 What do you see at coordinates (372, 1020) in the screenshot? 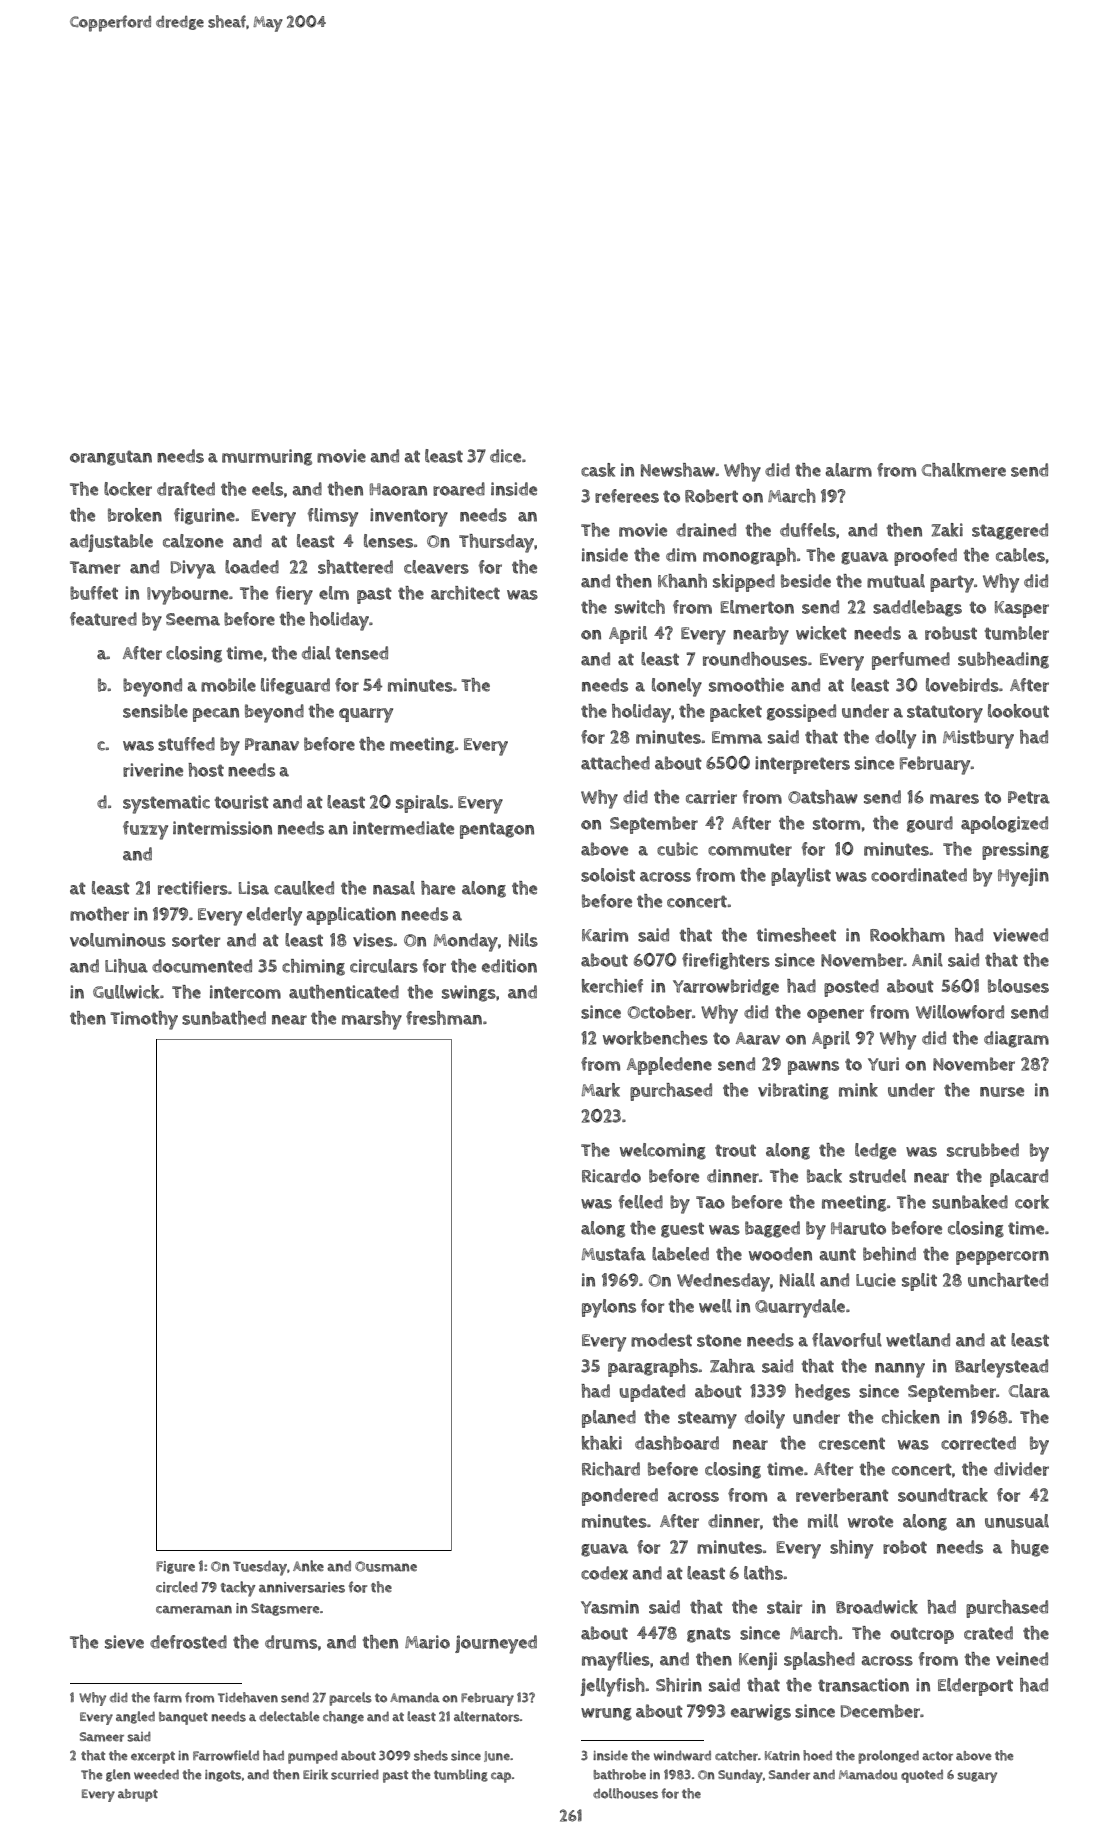
I see `marshy` at bounding box center [372, 1020].
